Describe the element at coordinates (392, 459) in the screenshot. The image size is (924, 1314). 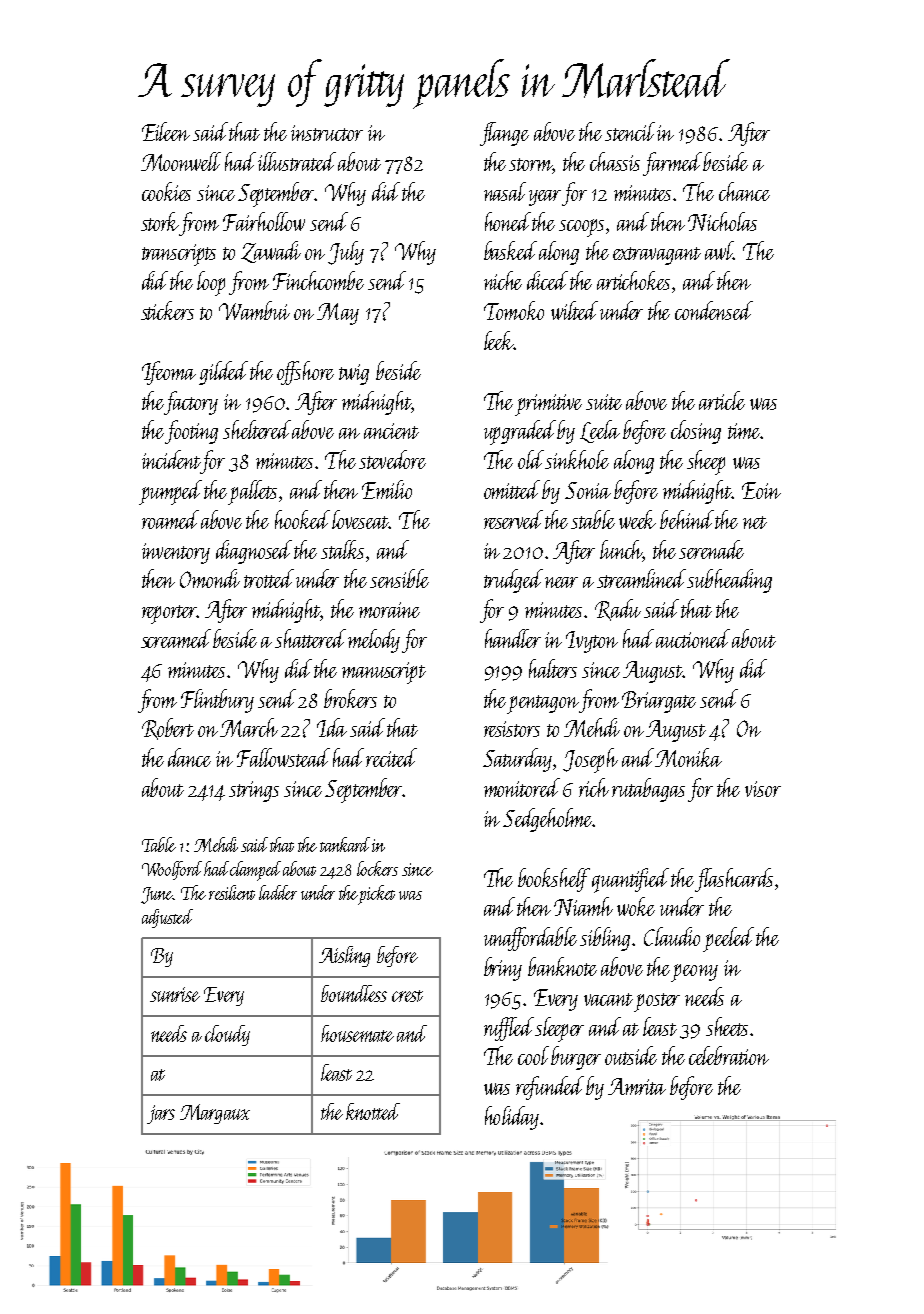
I see `stevedore` at that location.
